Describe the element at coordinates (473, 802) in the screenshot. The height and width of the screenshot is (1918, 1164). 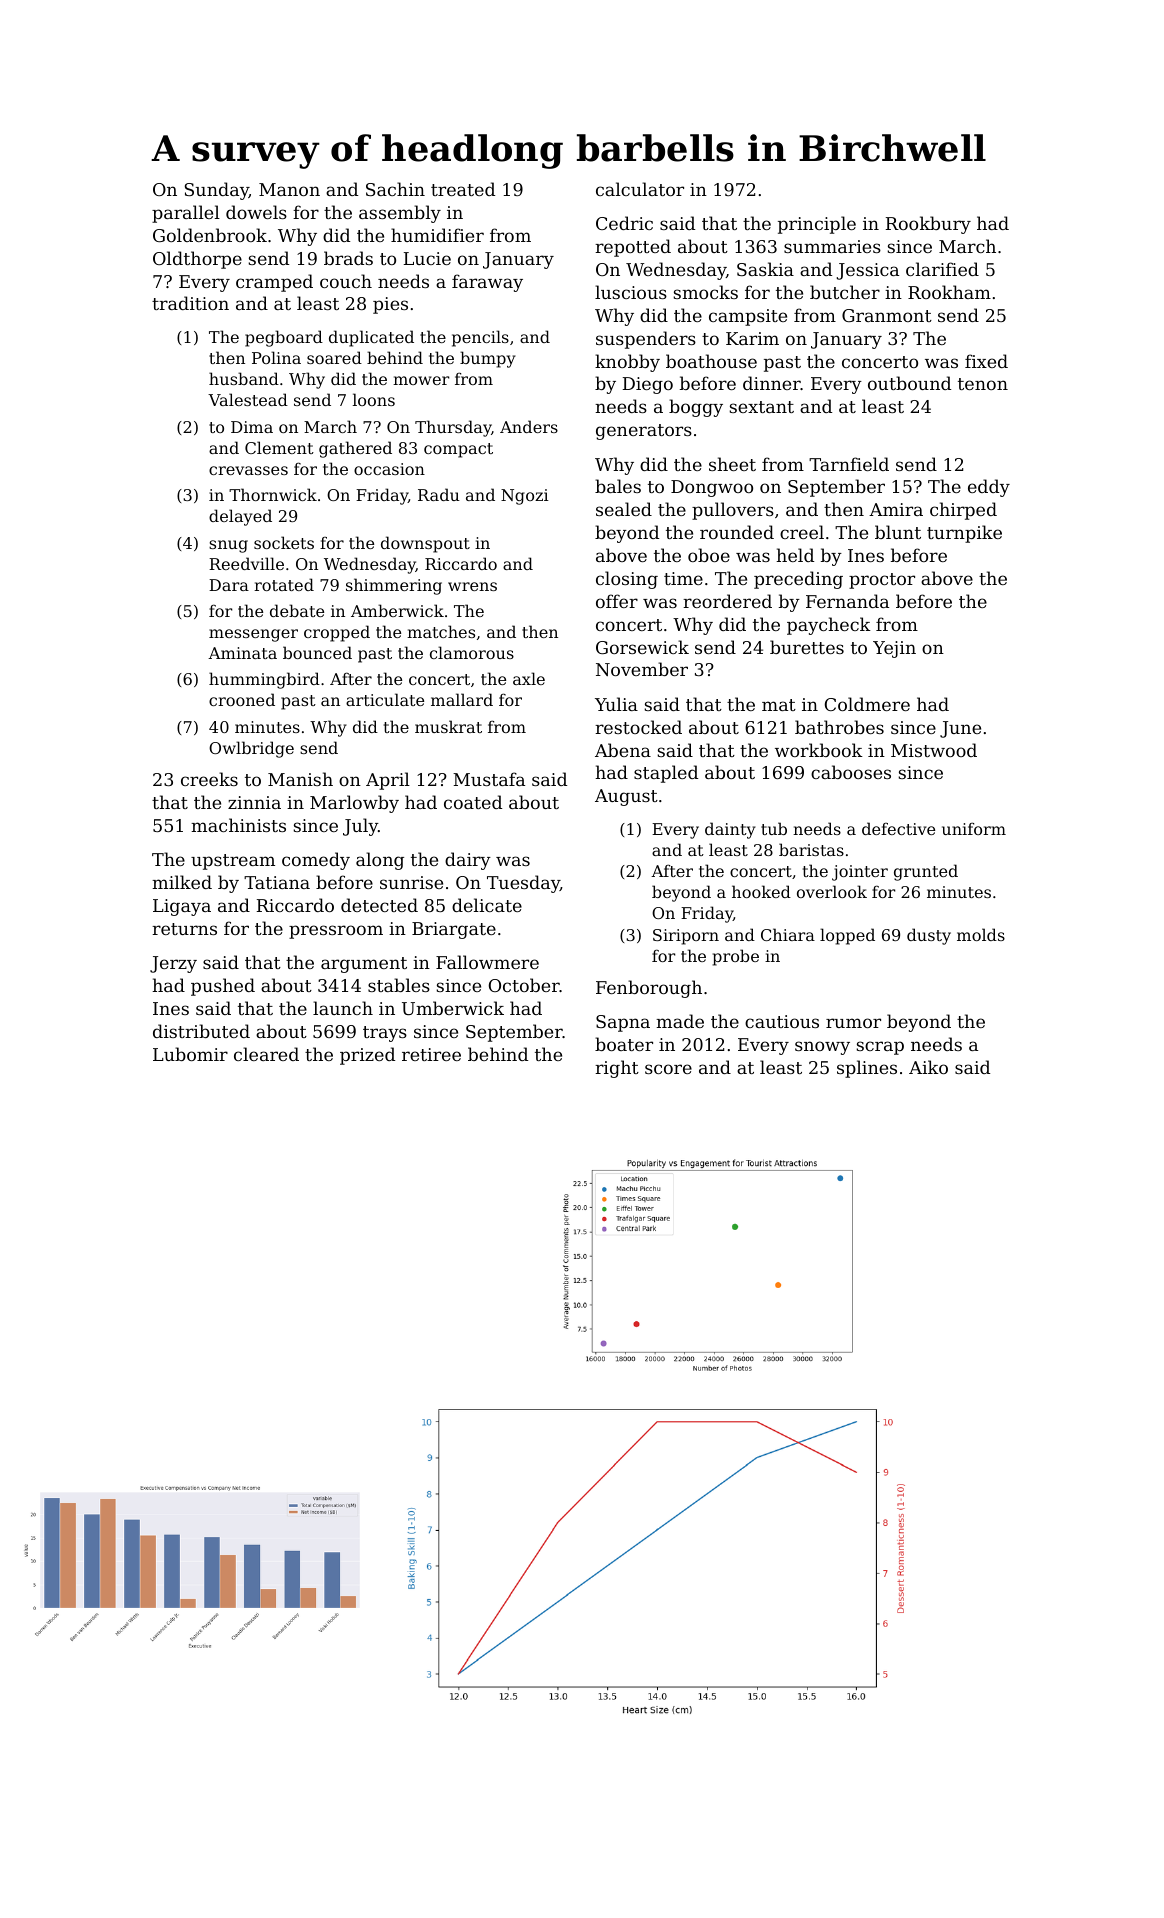
I see `coated` at that location.
